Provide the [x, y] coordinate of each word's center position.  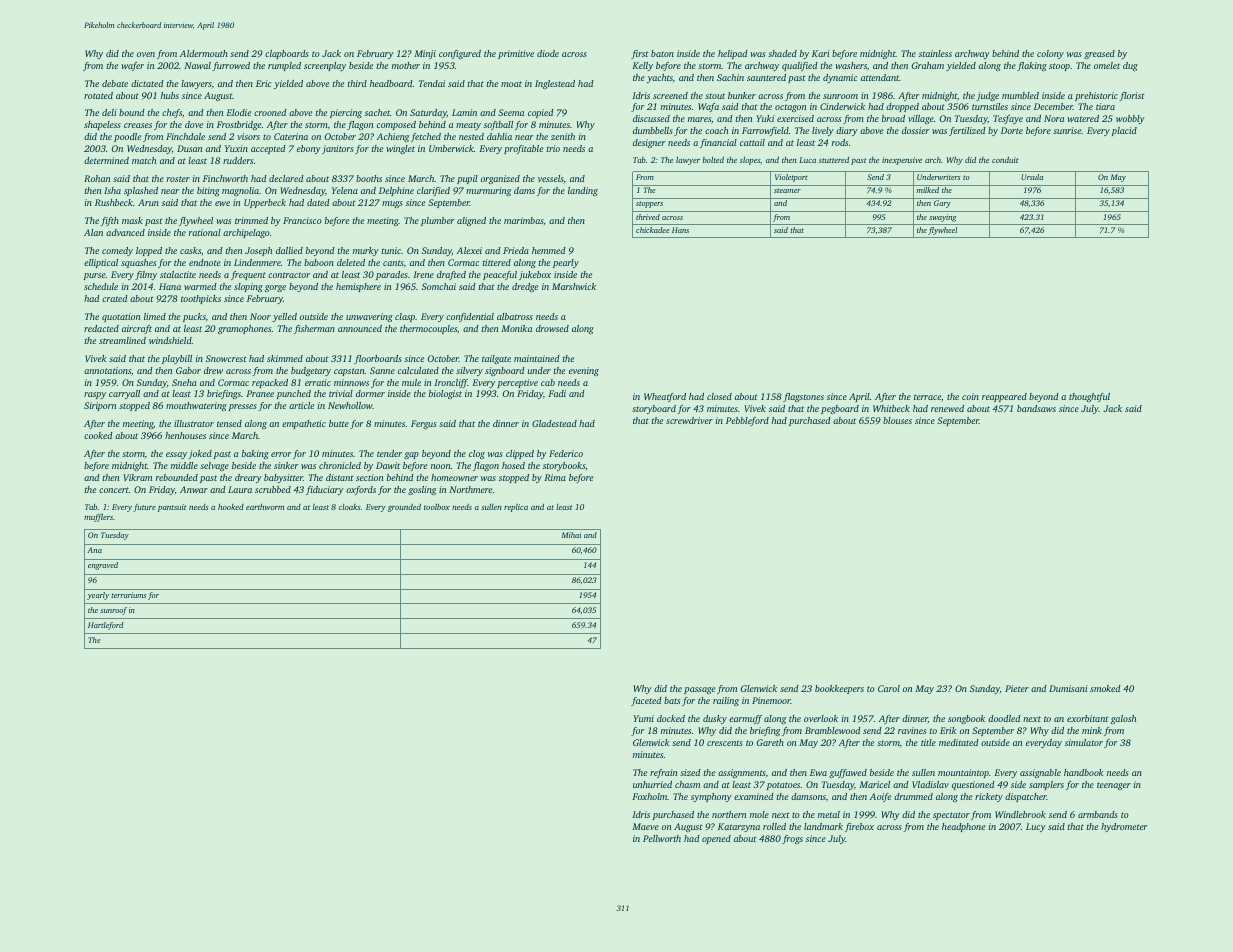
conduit [1005, 159]
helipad [733, 54]
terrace [927, 397]
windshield [170, 340]
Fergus [424, 424]
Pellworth [662, 838]
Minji [425, 54]
